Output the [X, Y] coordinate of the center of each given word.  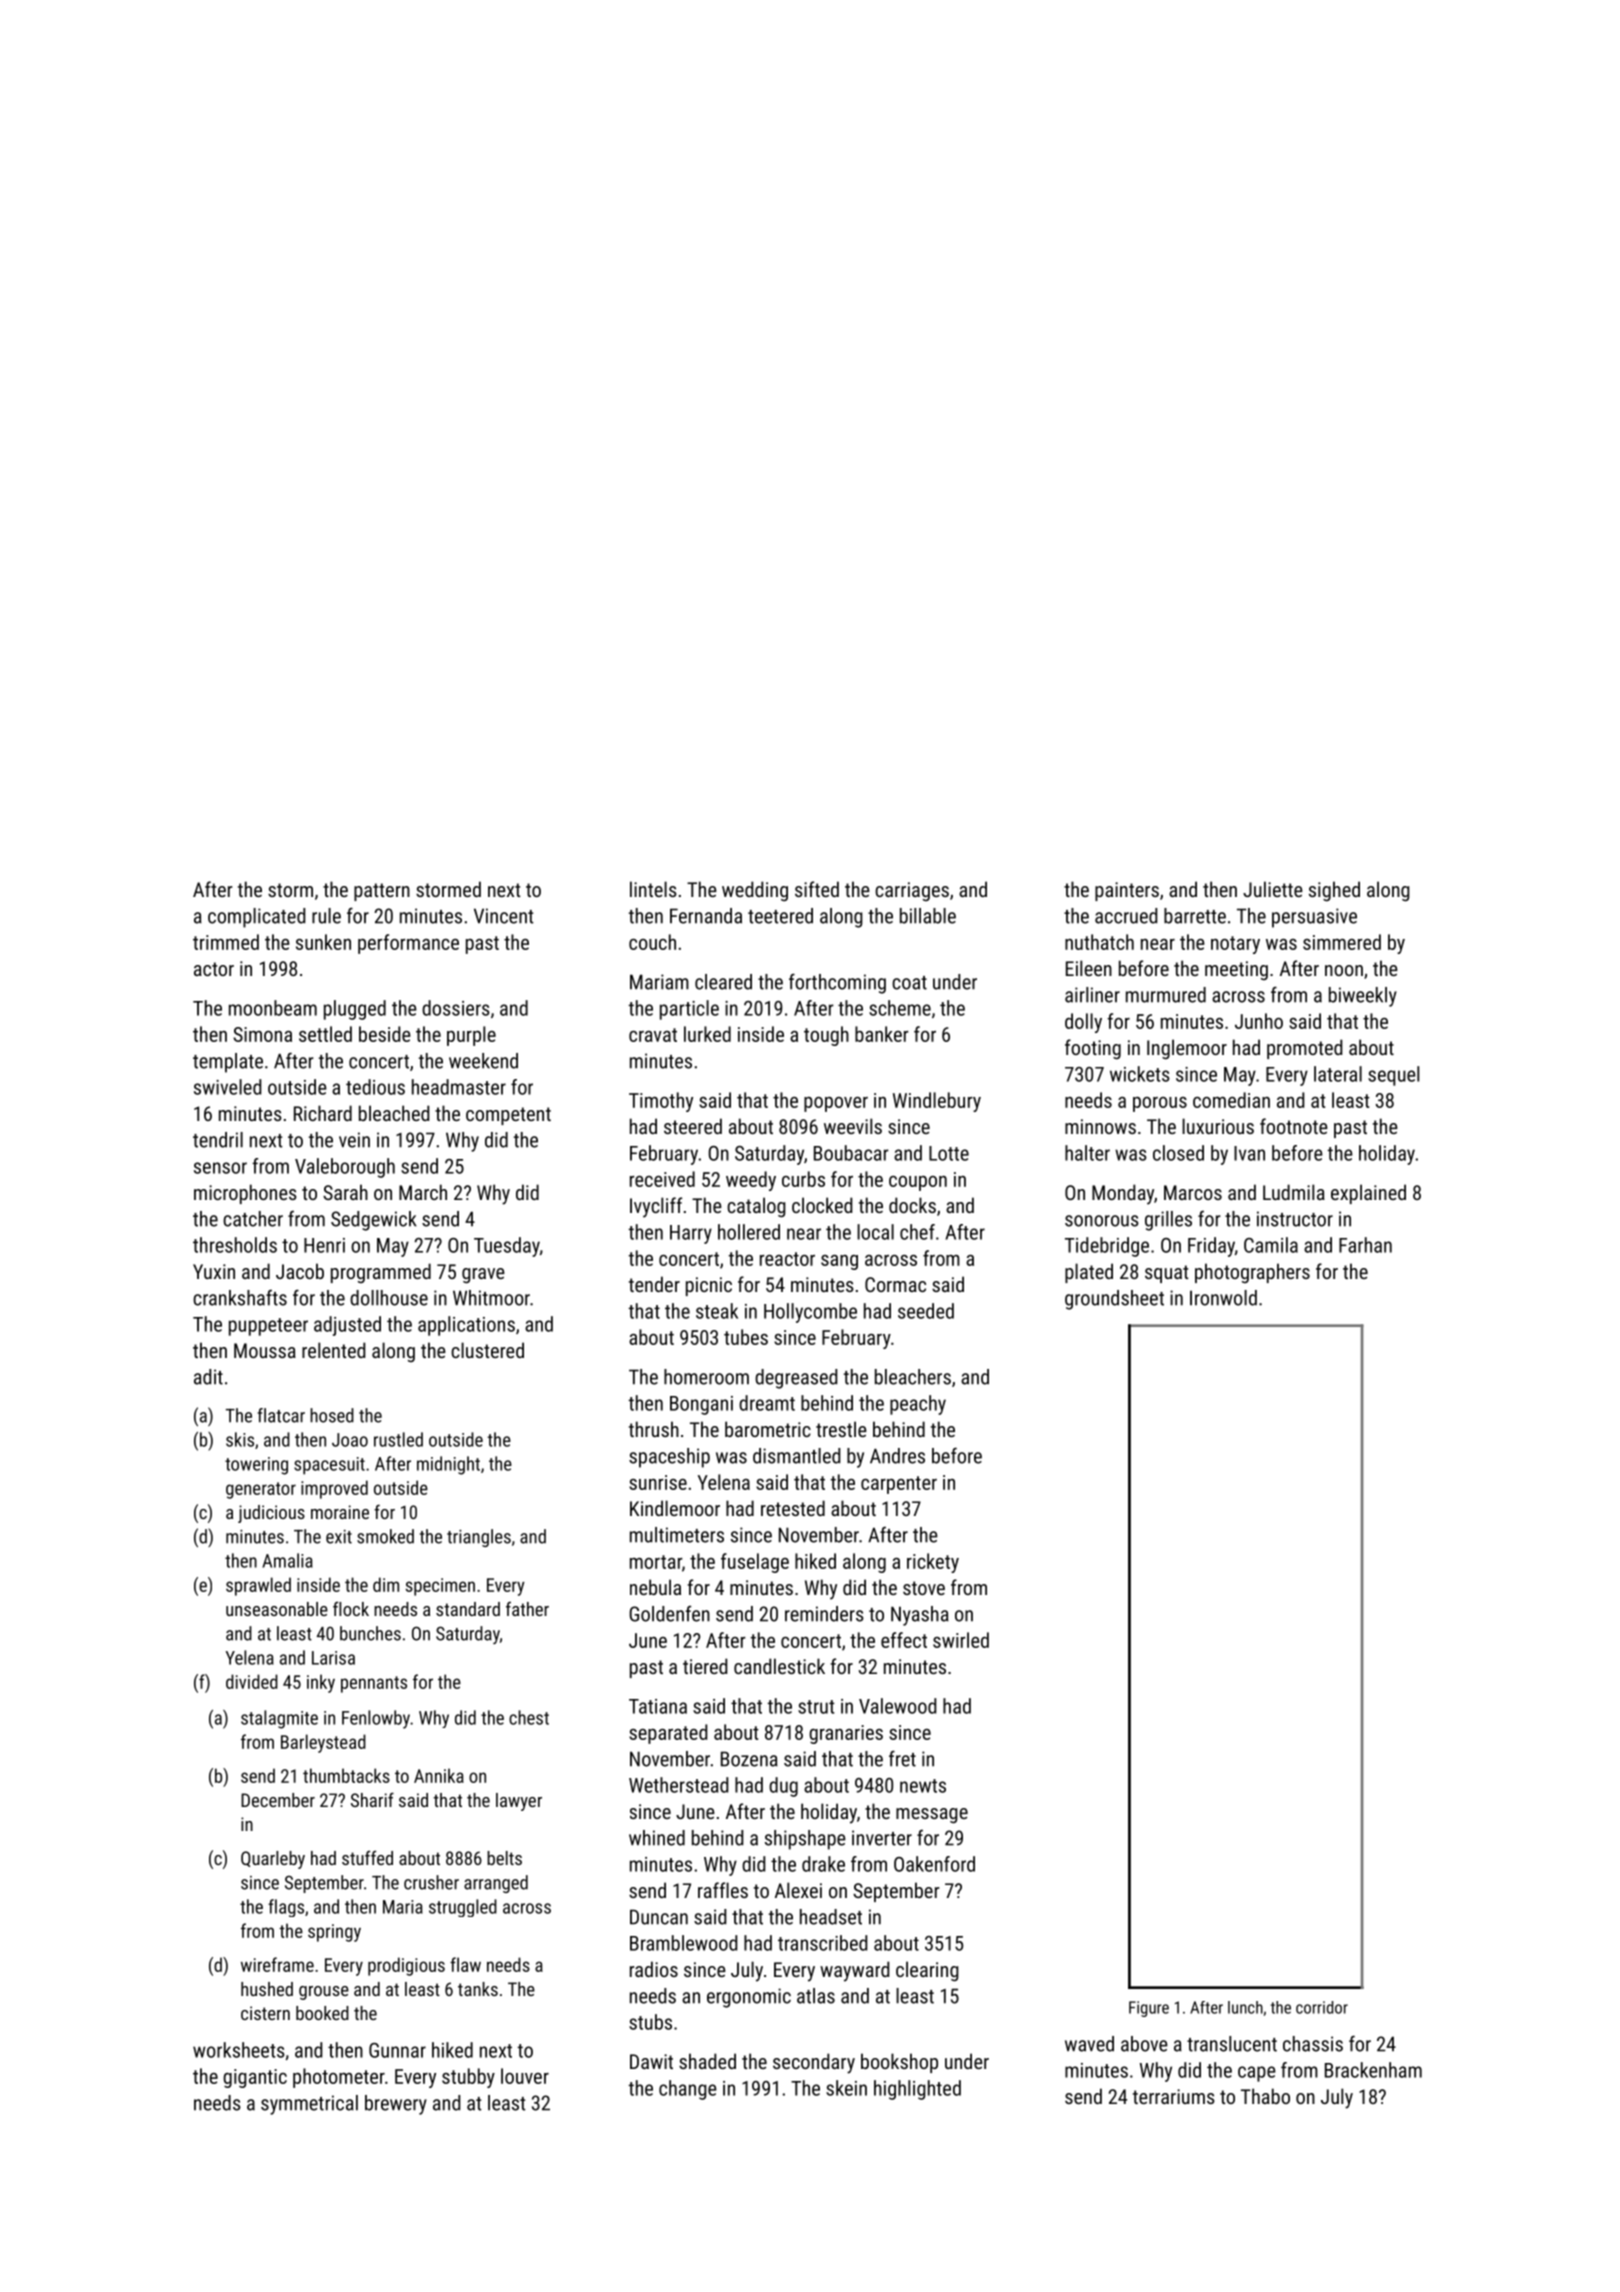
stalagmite [279, 1719]
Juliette [1273, 889]
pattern [382, 892]
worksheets [239, 2050]
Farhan [1365, 1245]
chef [917, 1232]
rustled [398, 1439]
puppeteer [268, 1327]
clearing [927, 1971]
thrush [654, 1429]
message [932, 1816]
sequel [1393, 1076]
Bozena [749, 1759]
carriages [912, 891]
